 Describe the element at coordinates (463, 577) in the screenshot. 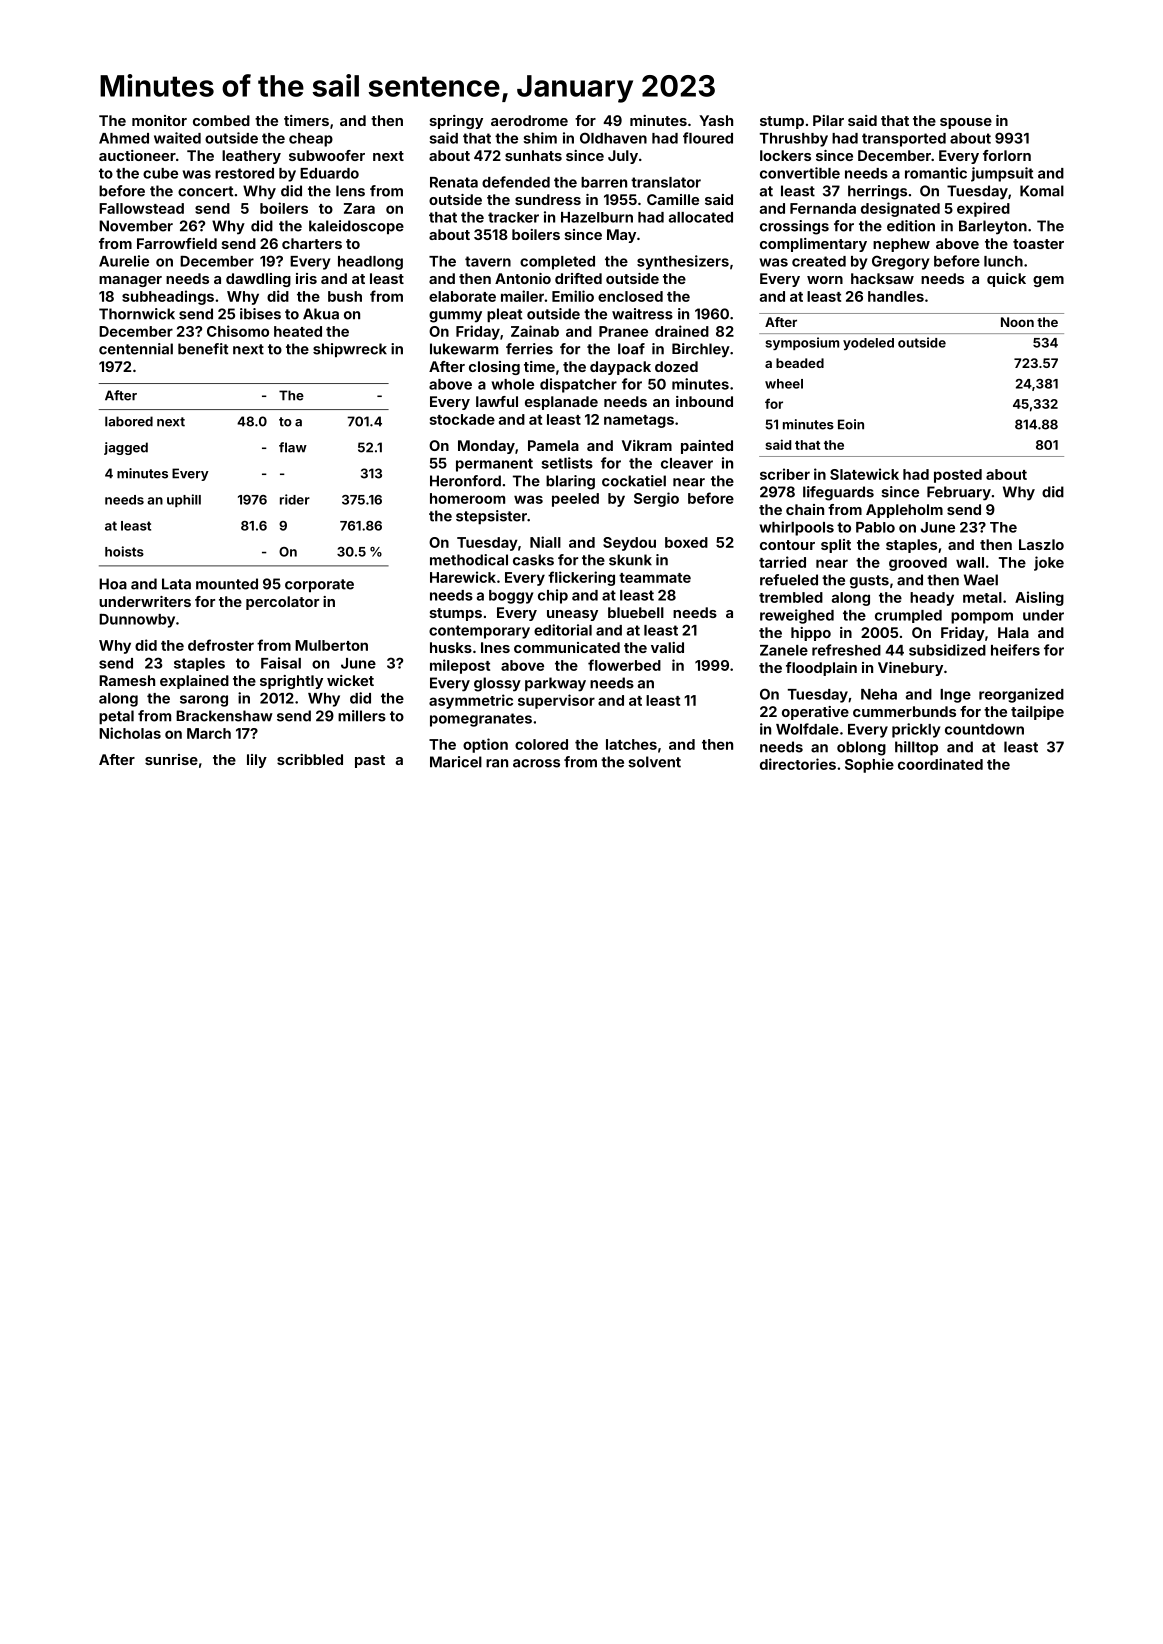

I see `Harewick` at that location.
